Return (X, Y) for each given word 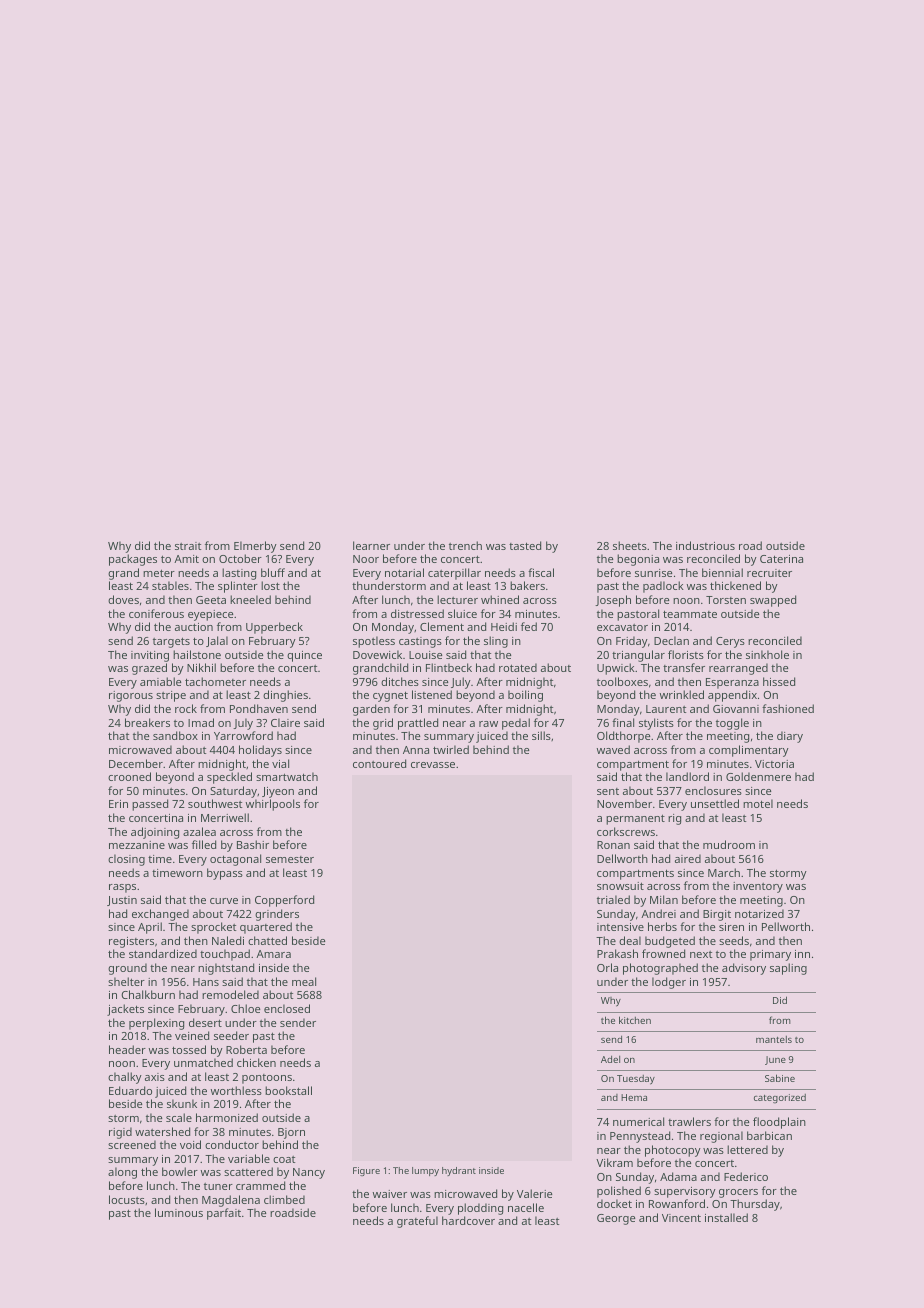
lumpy (425, 1171)
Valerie (534, 1193)
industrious (705, 545)
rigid (120, 1133)
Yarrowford (243, 735)
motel (758, 803)
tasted (525, 545)
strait (188, 546)
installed (726, 1217)
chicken (256, 1062)
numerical (638, 1121)
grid (383, 724)
